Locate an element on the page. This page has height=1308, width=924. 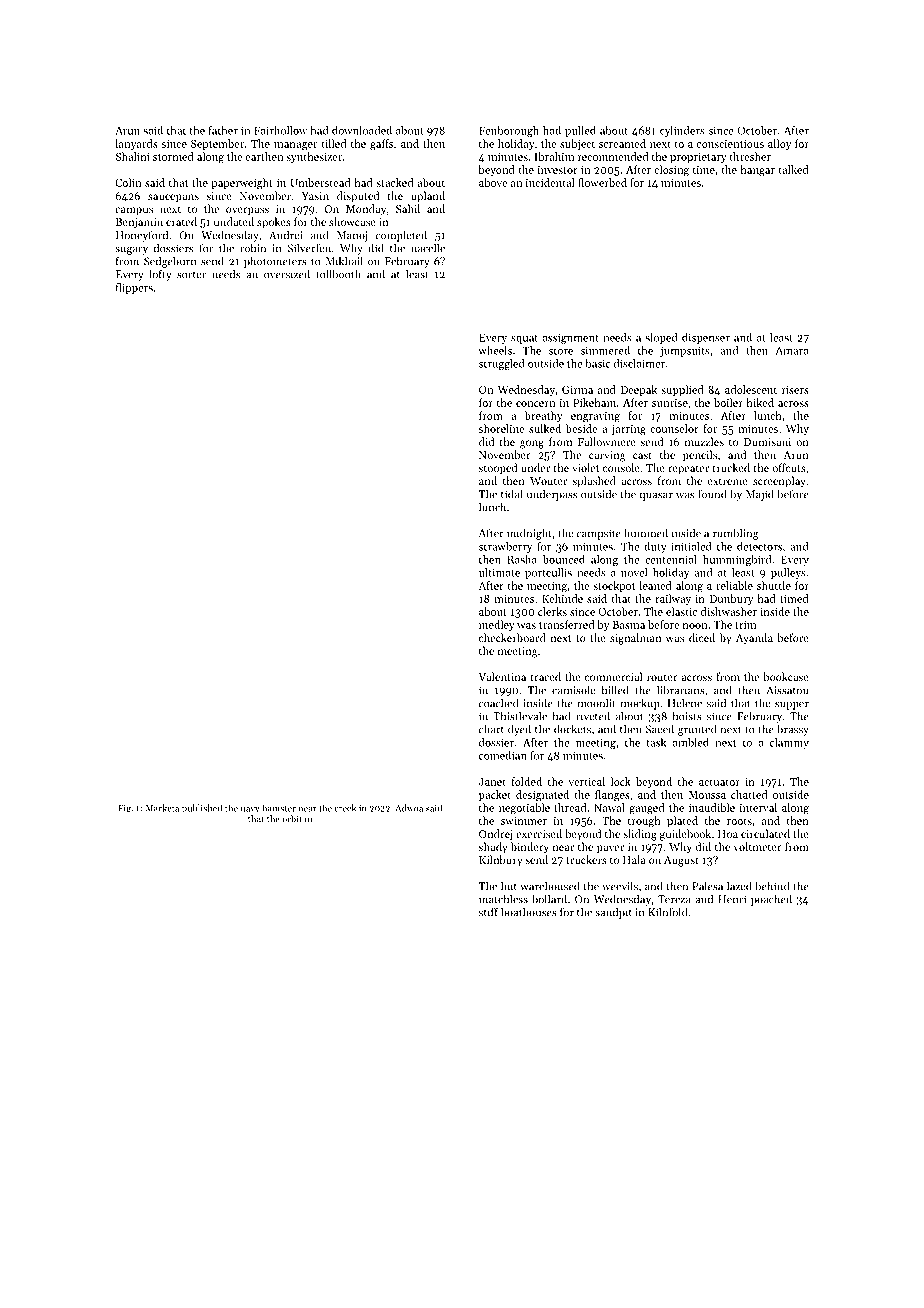
published is located at coordinates (202, 809).
